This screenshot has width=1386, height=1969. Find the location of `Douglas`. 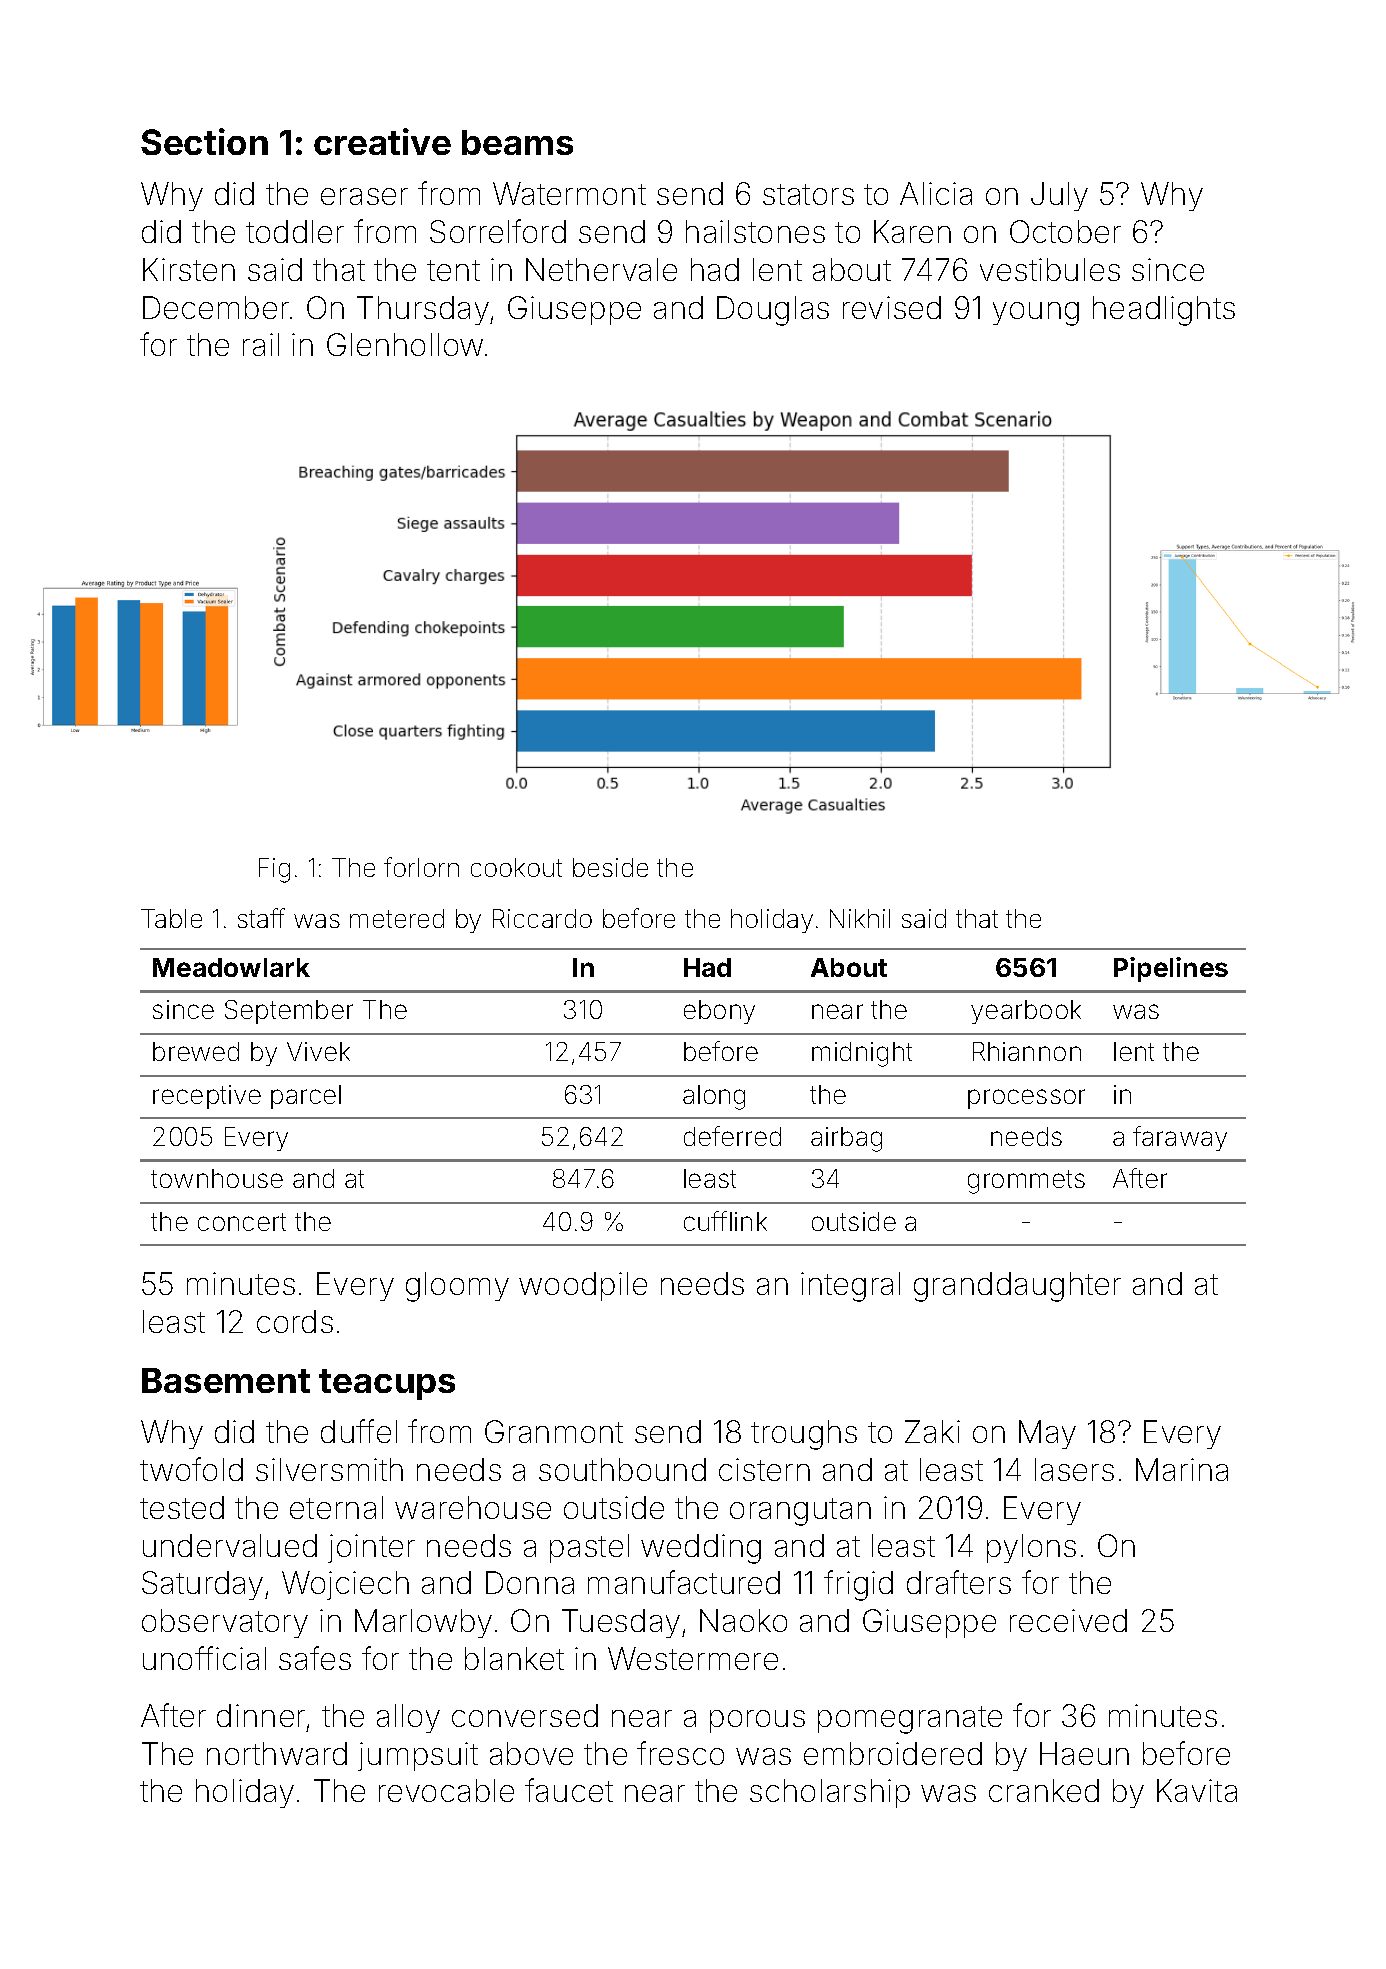

Douglas is located at coordinates (773, 311).
